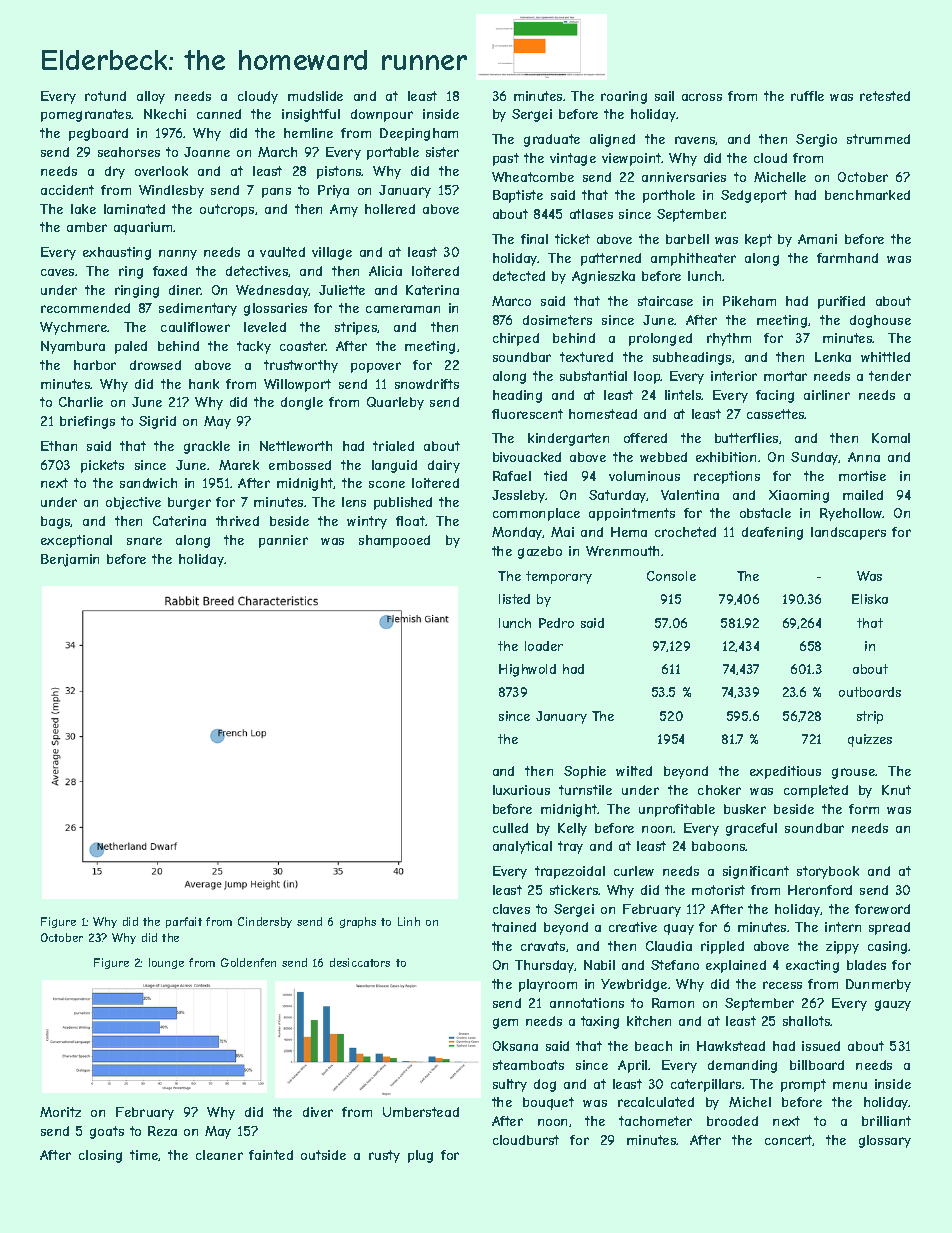 This document has height=1233, width=952. What do you see at coordinates (207, 152) in the document?
I see `Joanne` at bounding box center [207, 152].
